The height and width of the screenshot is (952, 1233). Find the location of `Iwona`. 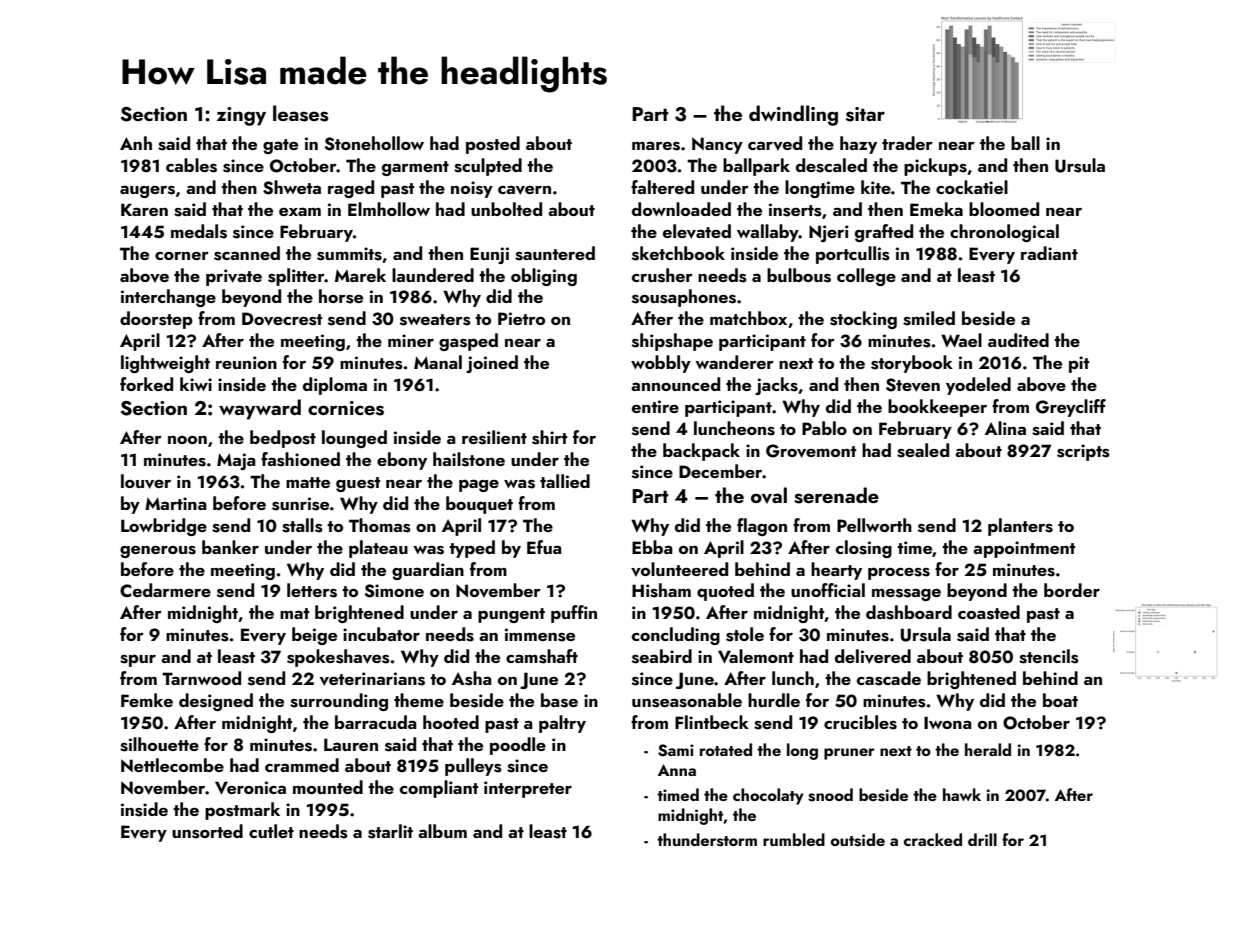

Iwona is located at coordinates (948, 722).
